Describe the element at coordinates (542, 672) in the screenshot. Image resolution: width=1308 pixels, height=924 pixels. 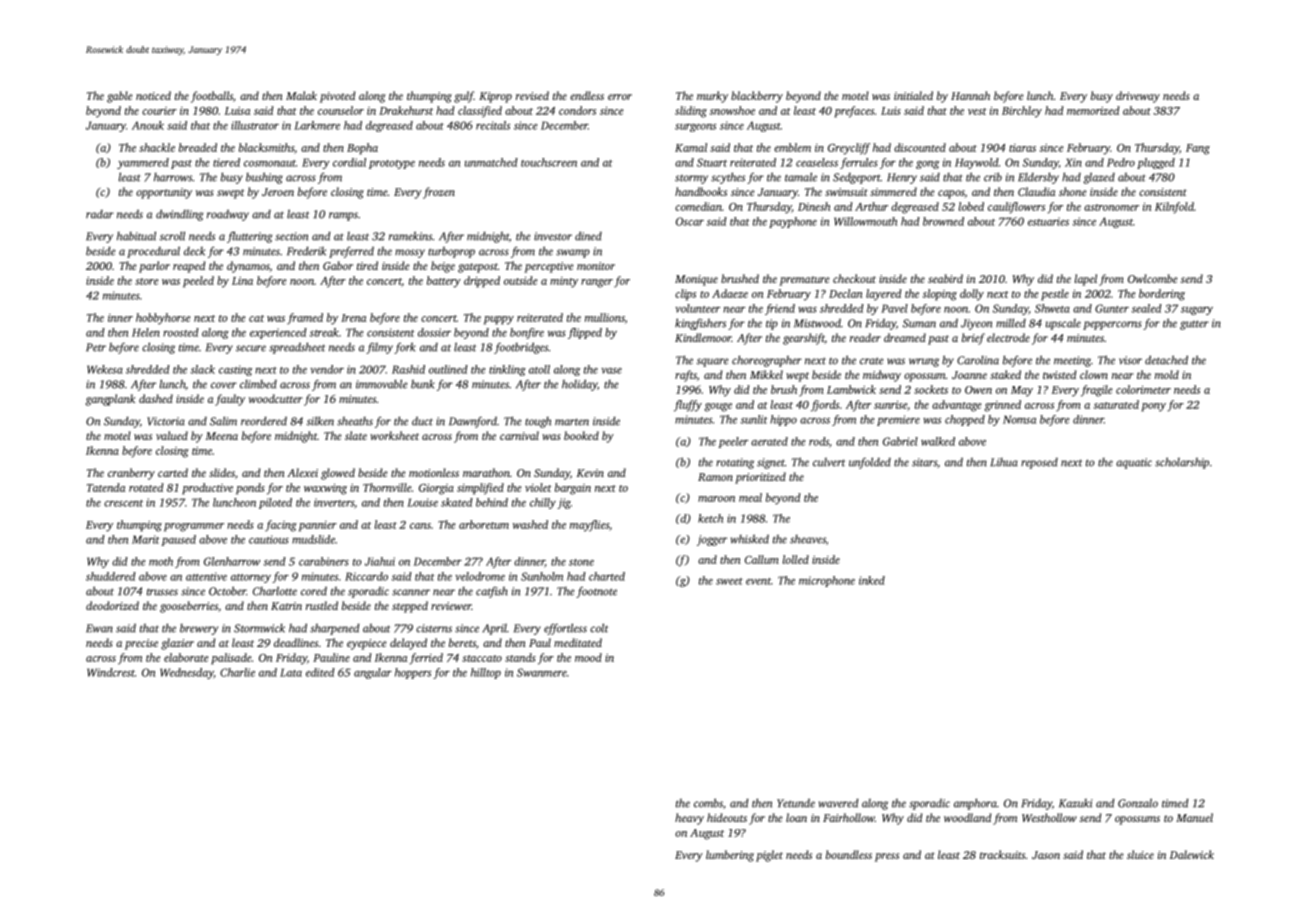
I see `Swanmere` at that location.
